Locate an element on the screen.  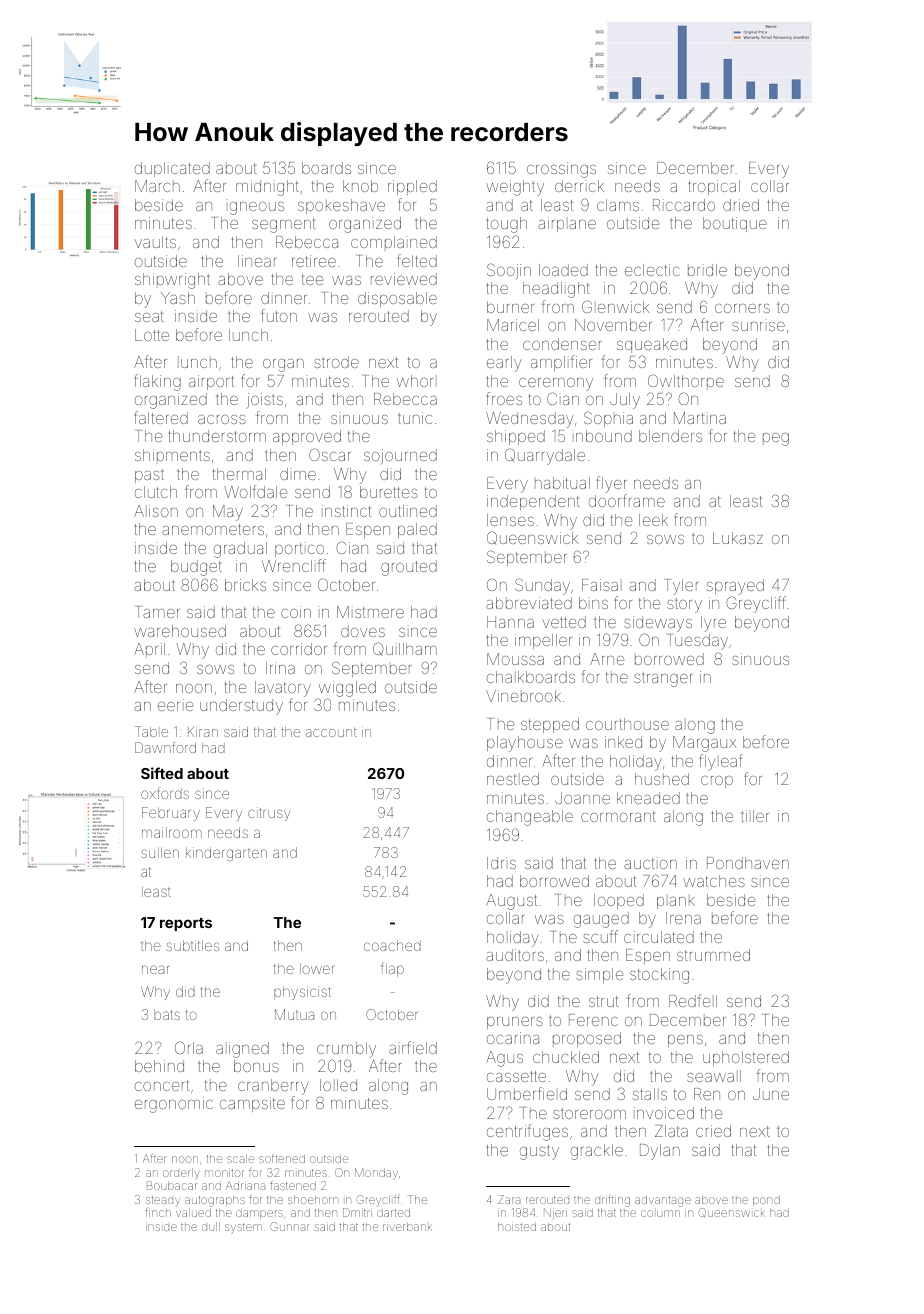
corridor is located at coordinates (299, 649).
